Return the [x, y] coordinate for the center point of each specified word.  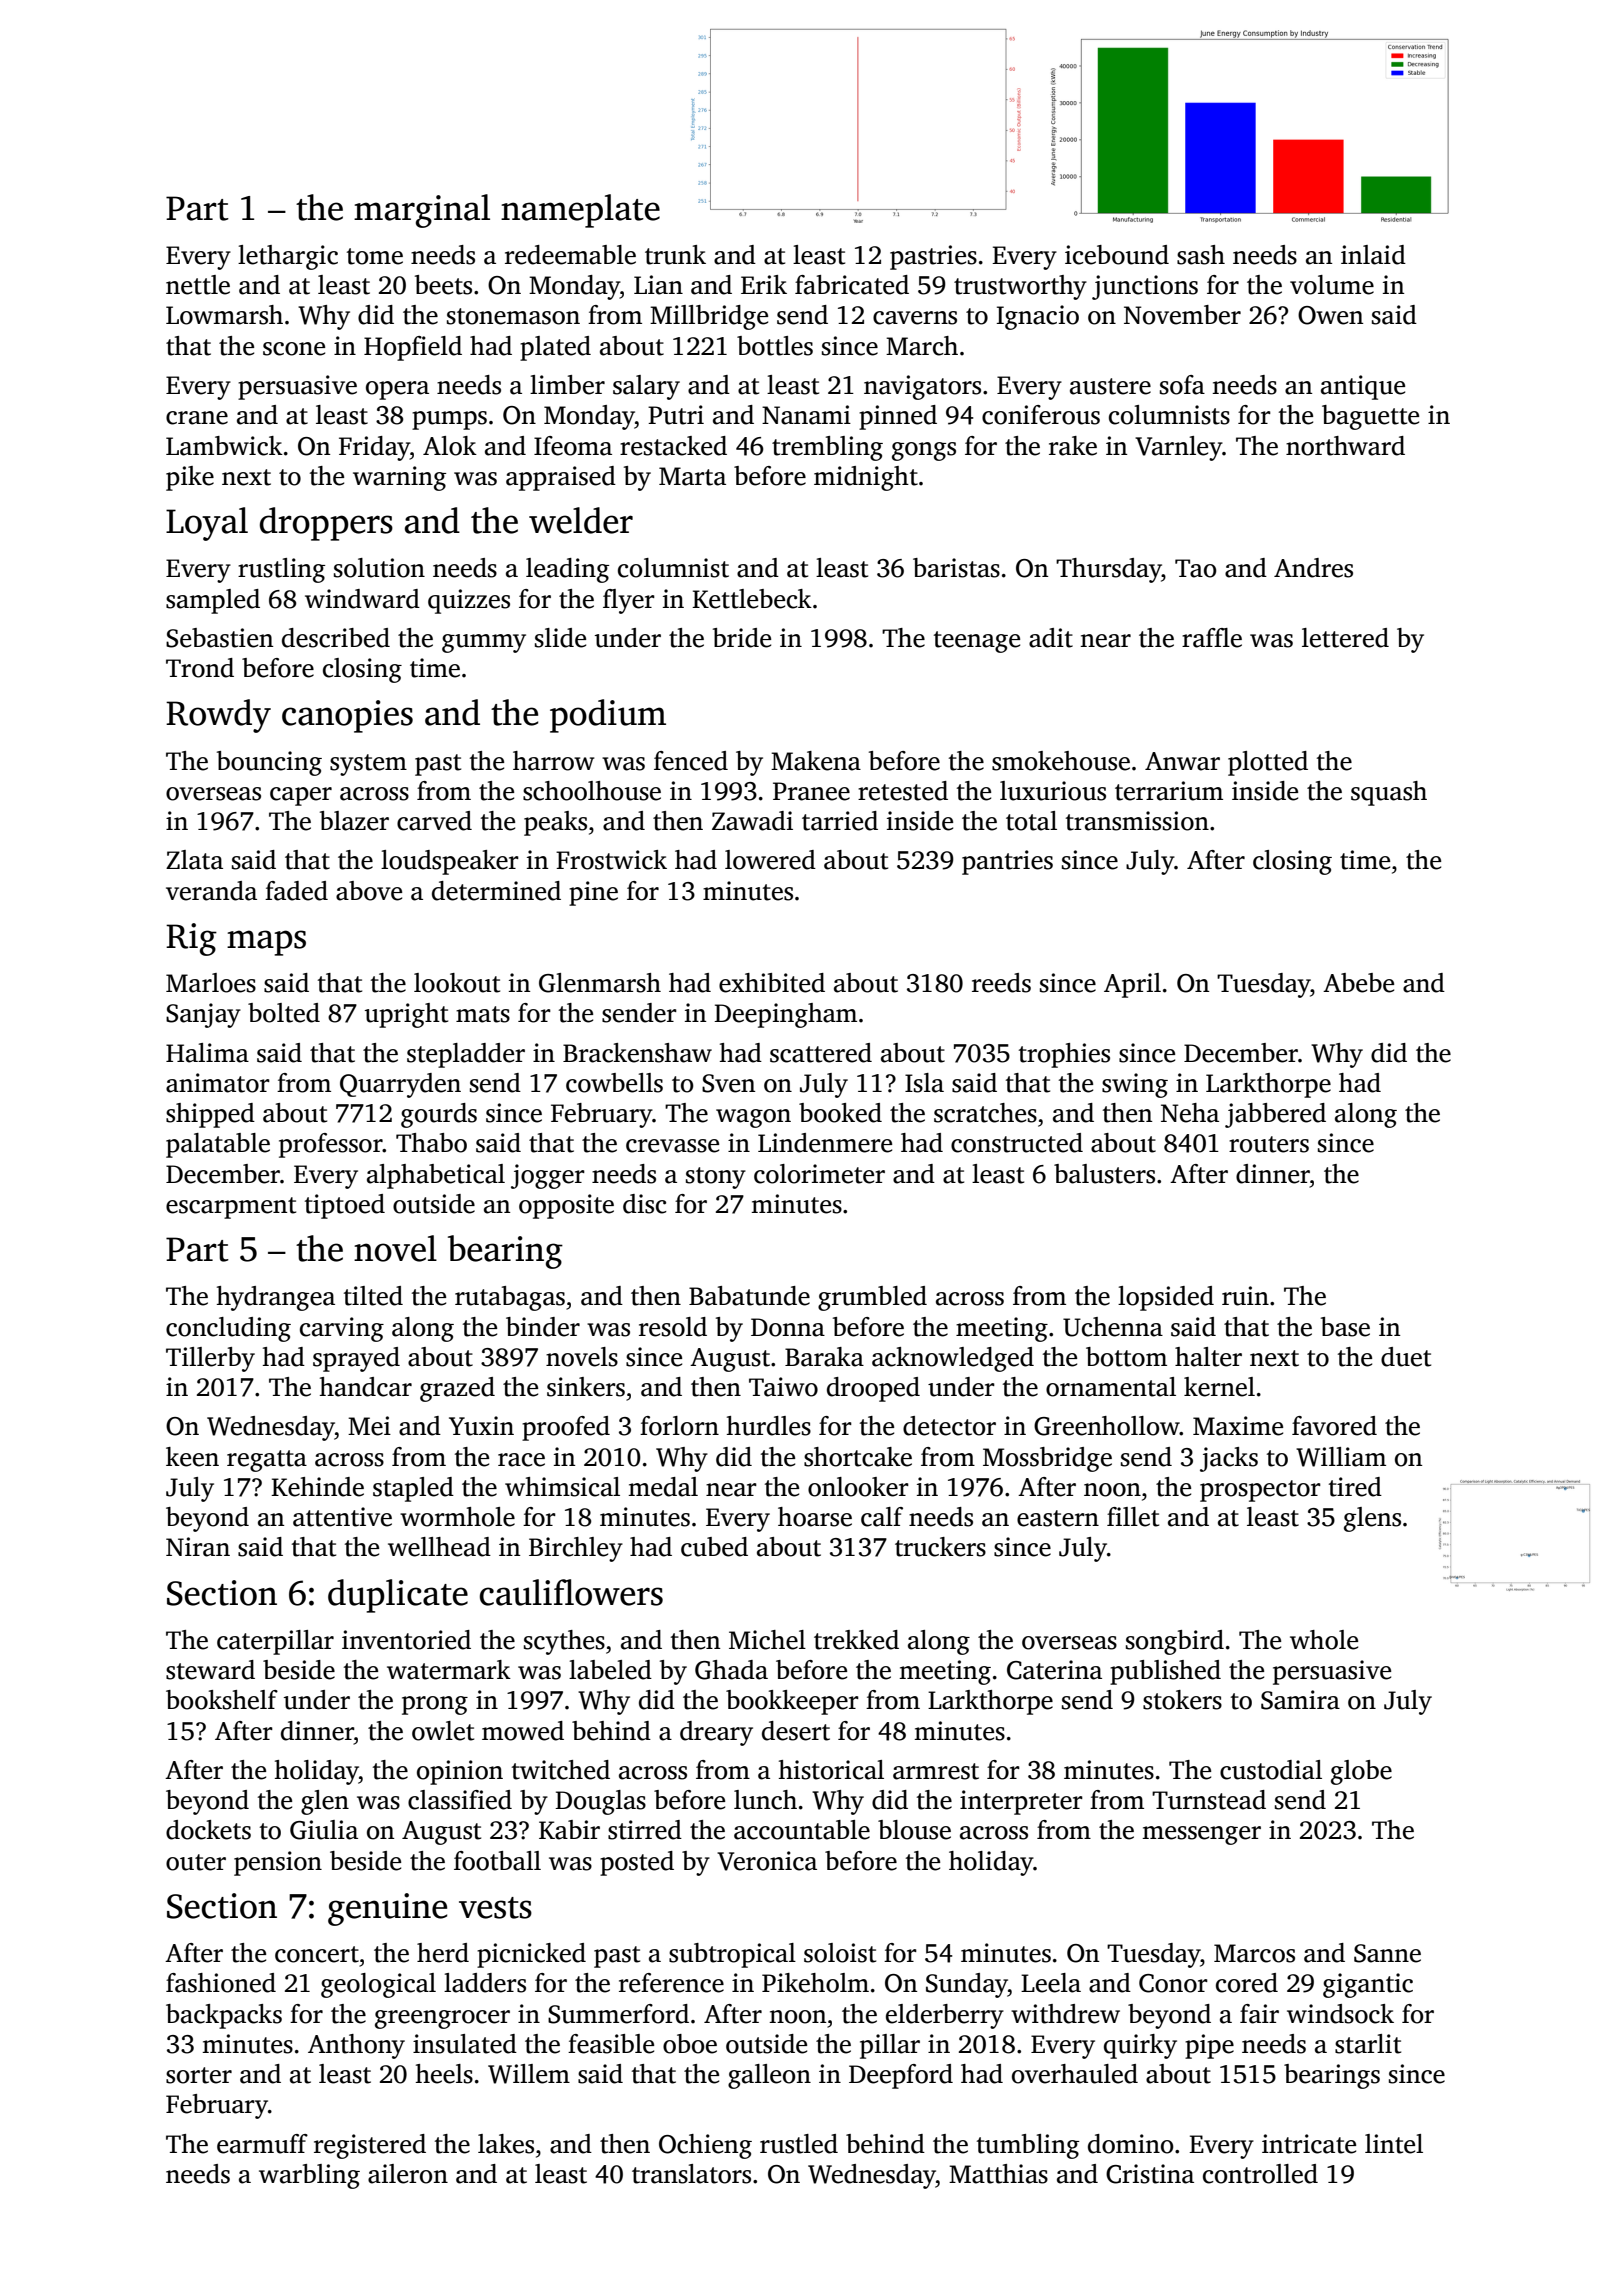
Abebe [1358, 983]
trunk [675, 255]
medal [663, 1487]
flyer [629, 601]
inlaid [1373, 255]
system [368, 765]
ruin [1245, 1296]
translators [691, 2174]
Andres [1313, 568]
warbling [309, 2176]
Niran [198, 1547]
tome [375, 256]
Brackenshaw [637, 1053]
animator [218, 1083]
